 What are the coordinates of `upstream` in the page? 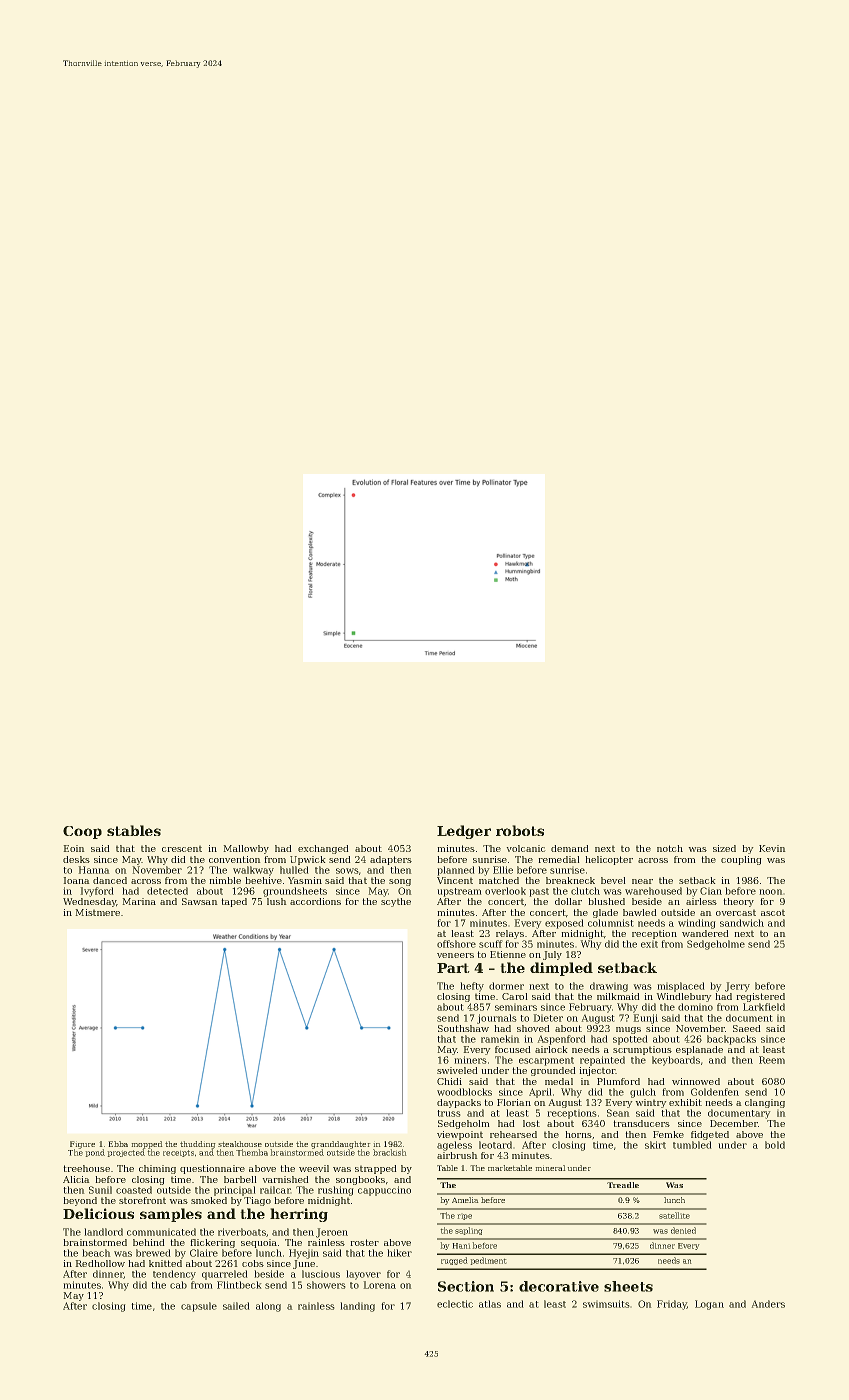 It's located at (459, 892).
